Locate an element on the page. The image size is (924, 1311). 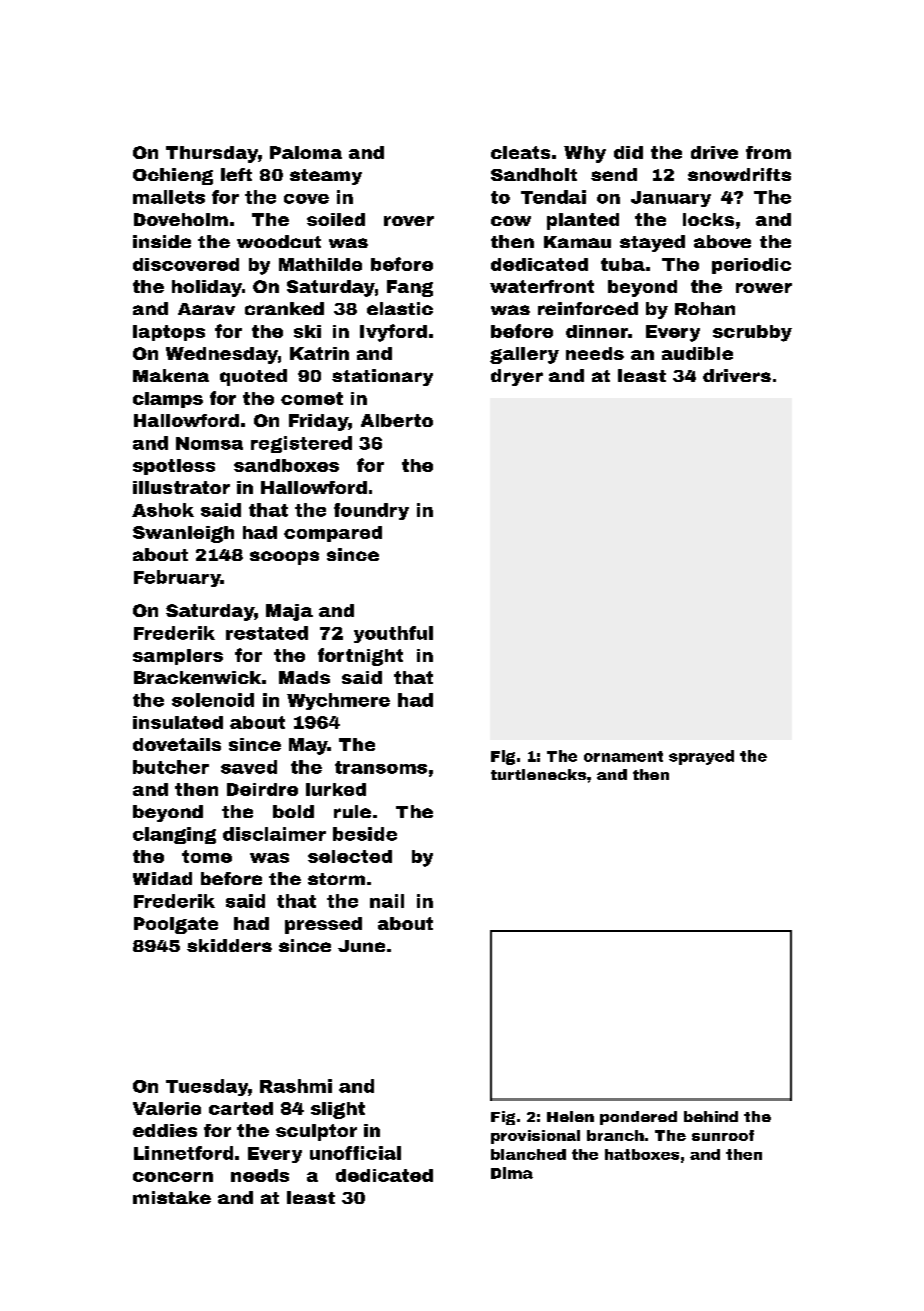
fortnight is located at coordinates (360, 657).
